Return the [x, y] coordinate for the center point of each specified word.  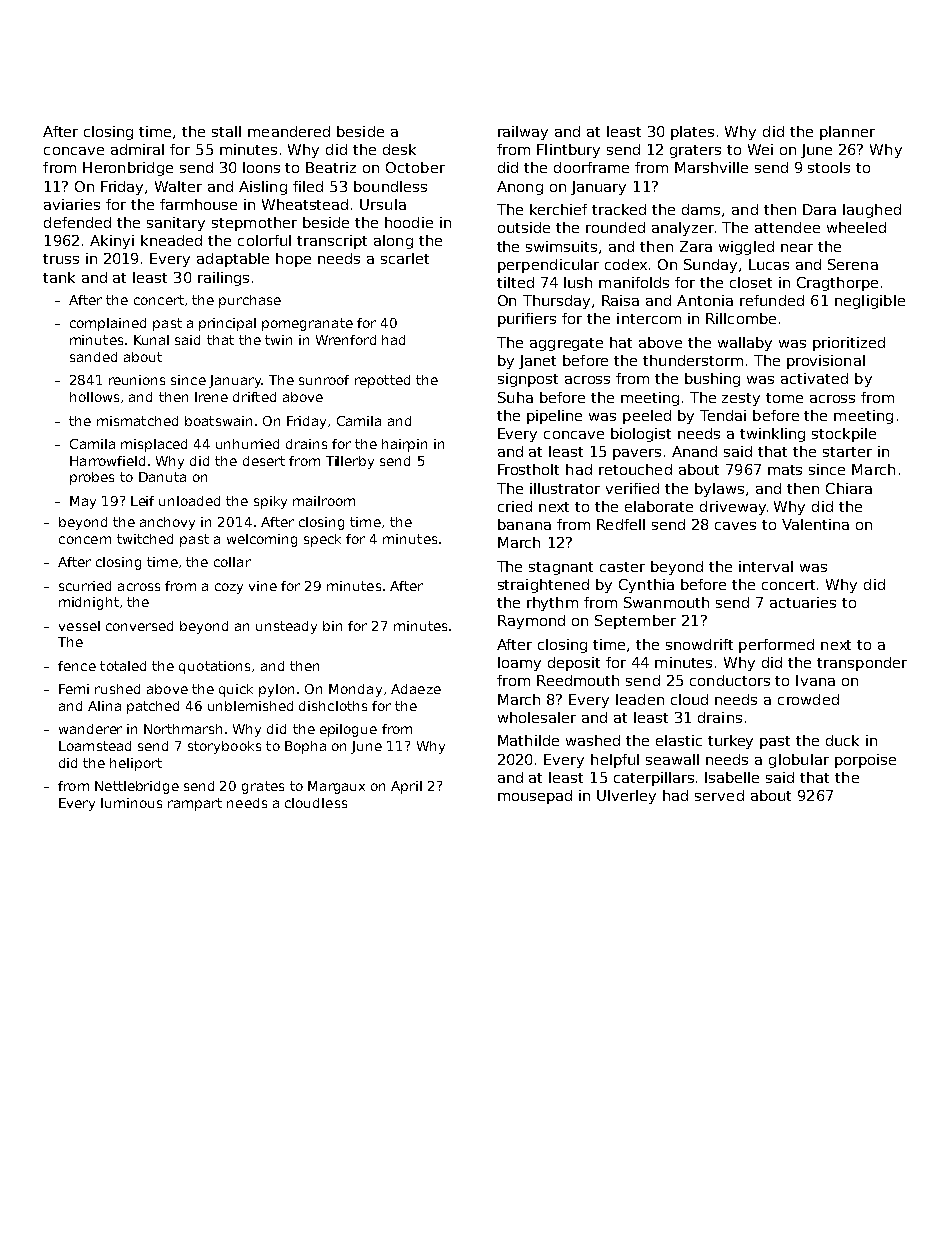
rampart [195, 804]
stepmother [254, 224]
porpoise [865, 761]
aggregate [566, 344]
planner [847, 133]
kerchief [558, 209]
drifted [254, 397]
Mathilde [528, 740]
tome [784, 398]
